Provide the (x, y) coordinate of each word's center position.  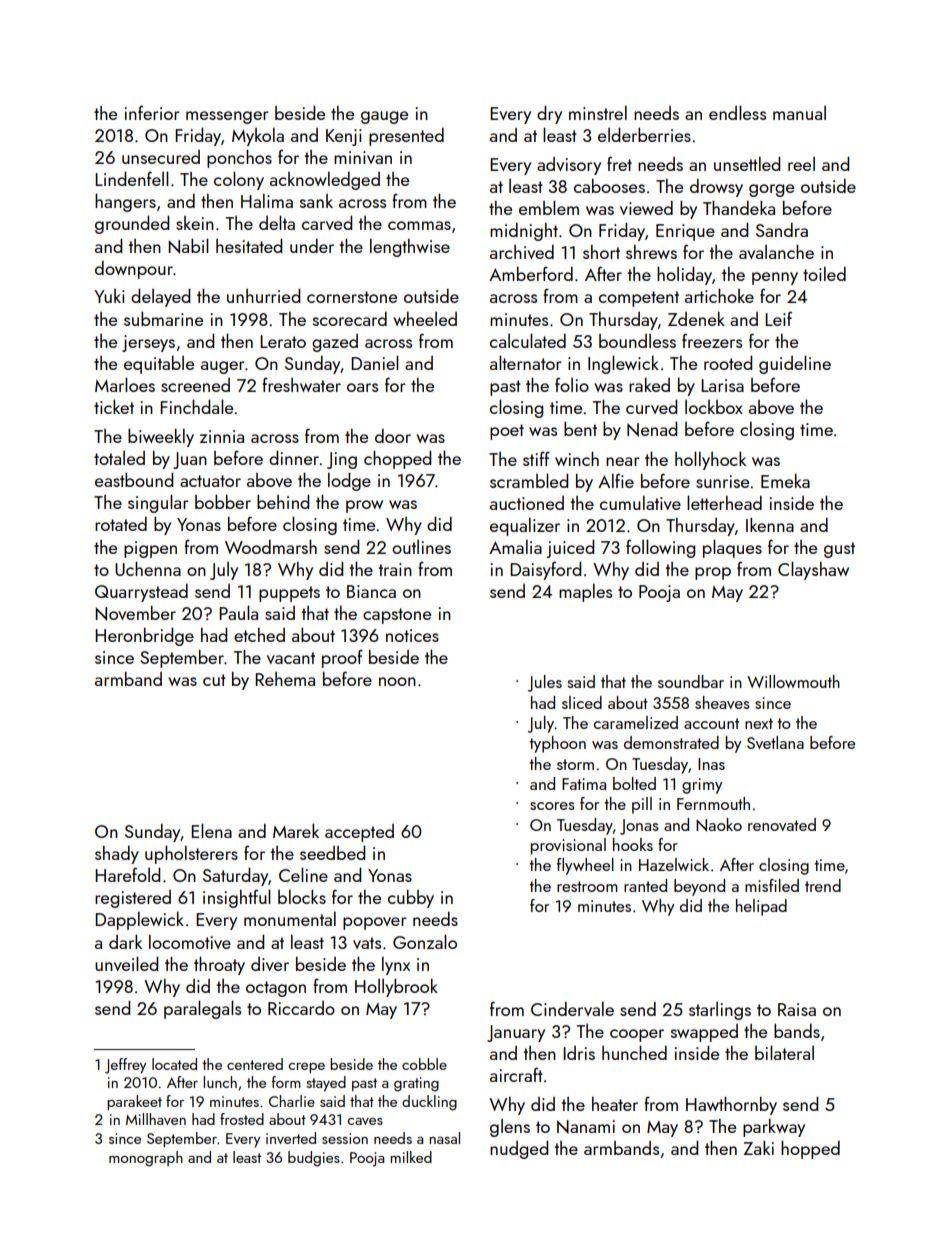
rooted (728, 362)
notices (412, 635)
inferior (152, 112)
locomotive (190, 941)
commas (419, 225)
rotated (121, 524)
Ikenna (770, 524)
